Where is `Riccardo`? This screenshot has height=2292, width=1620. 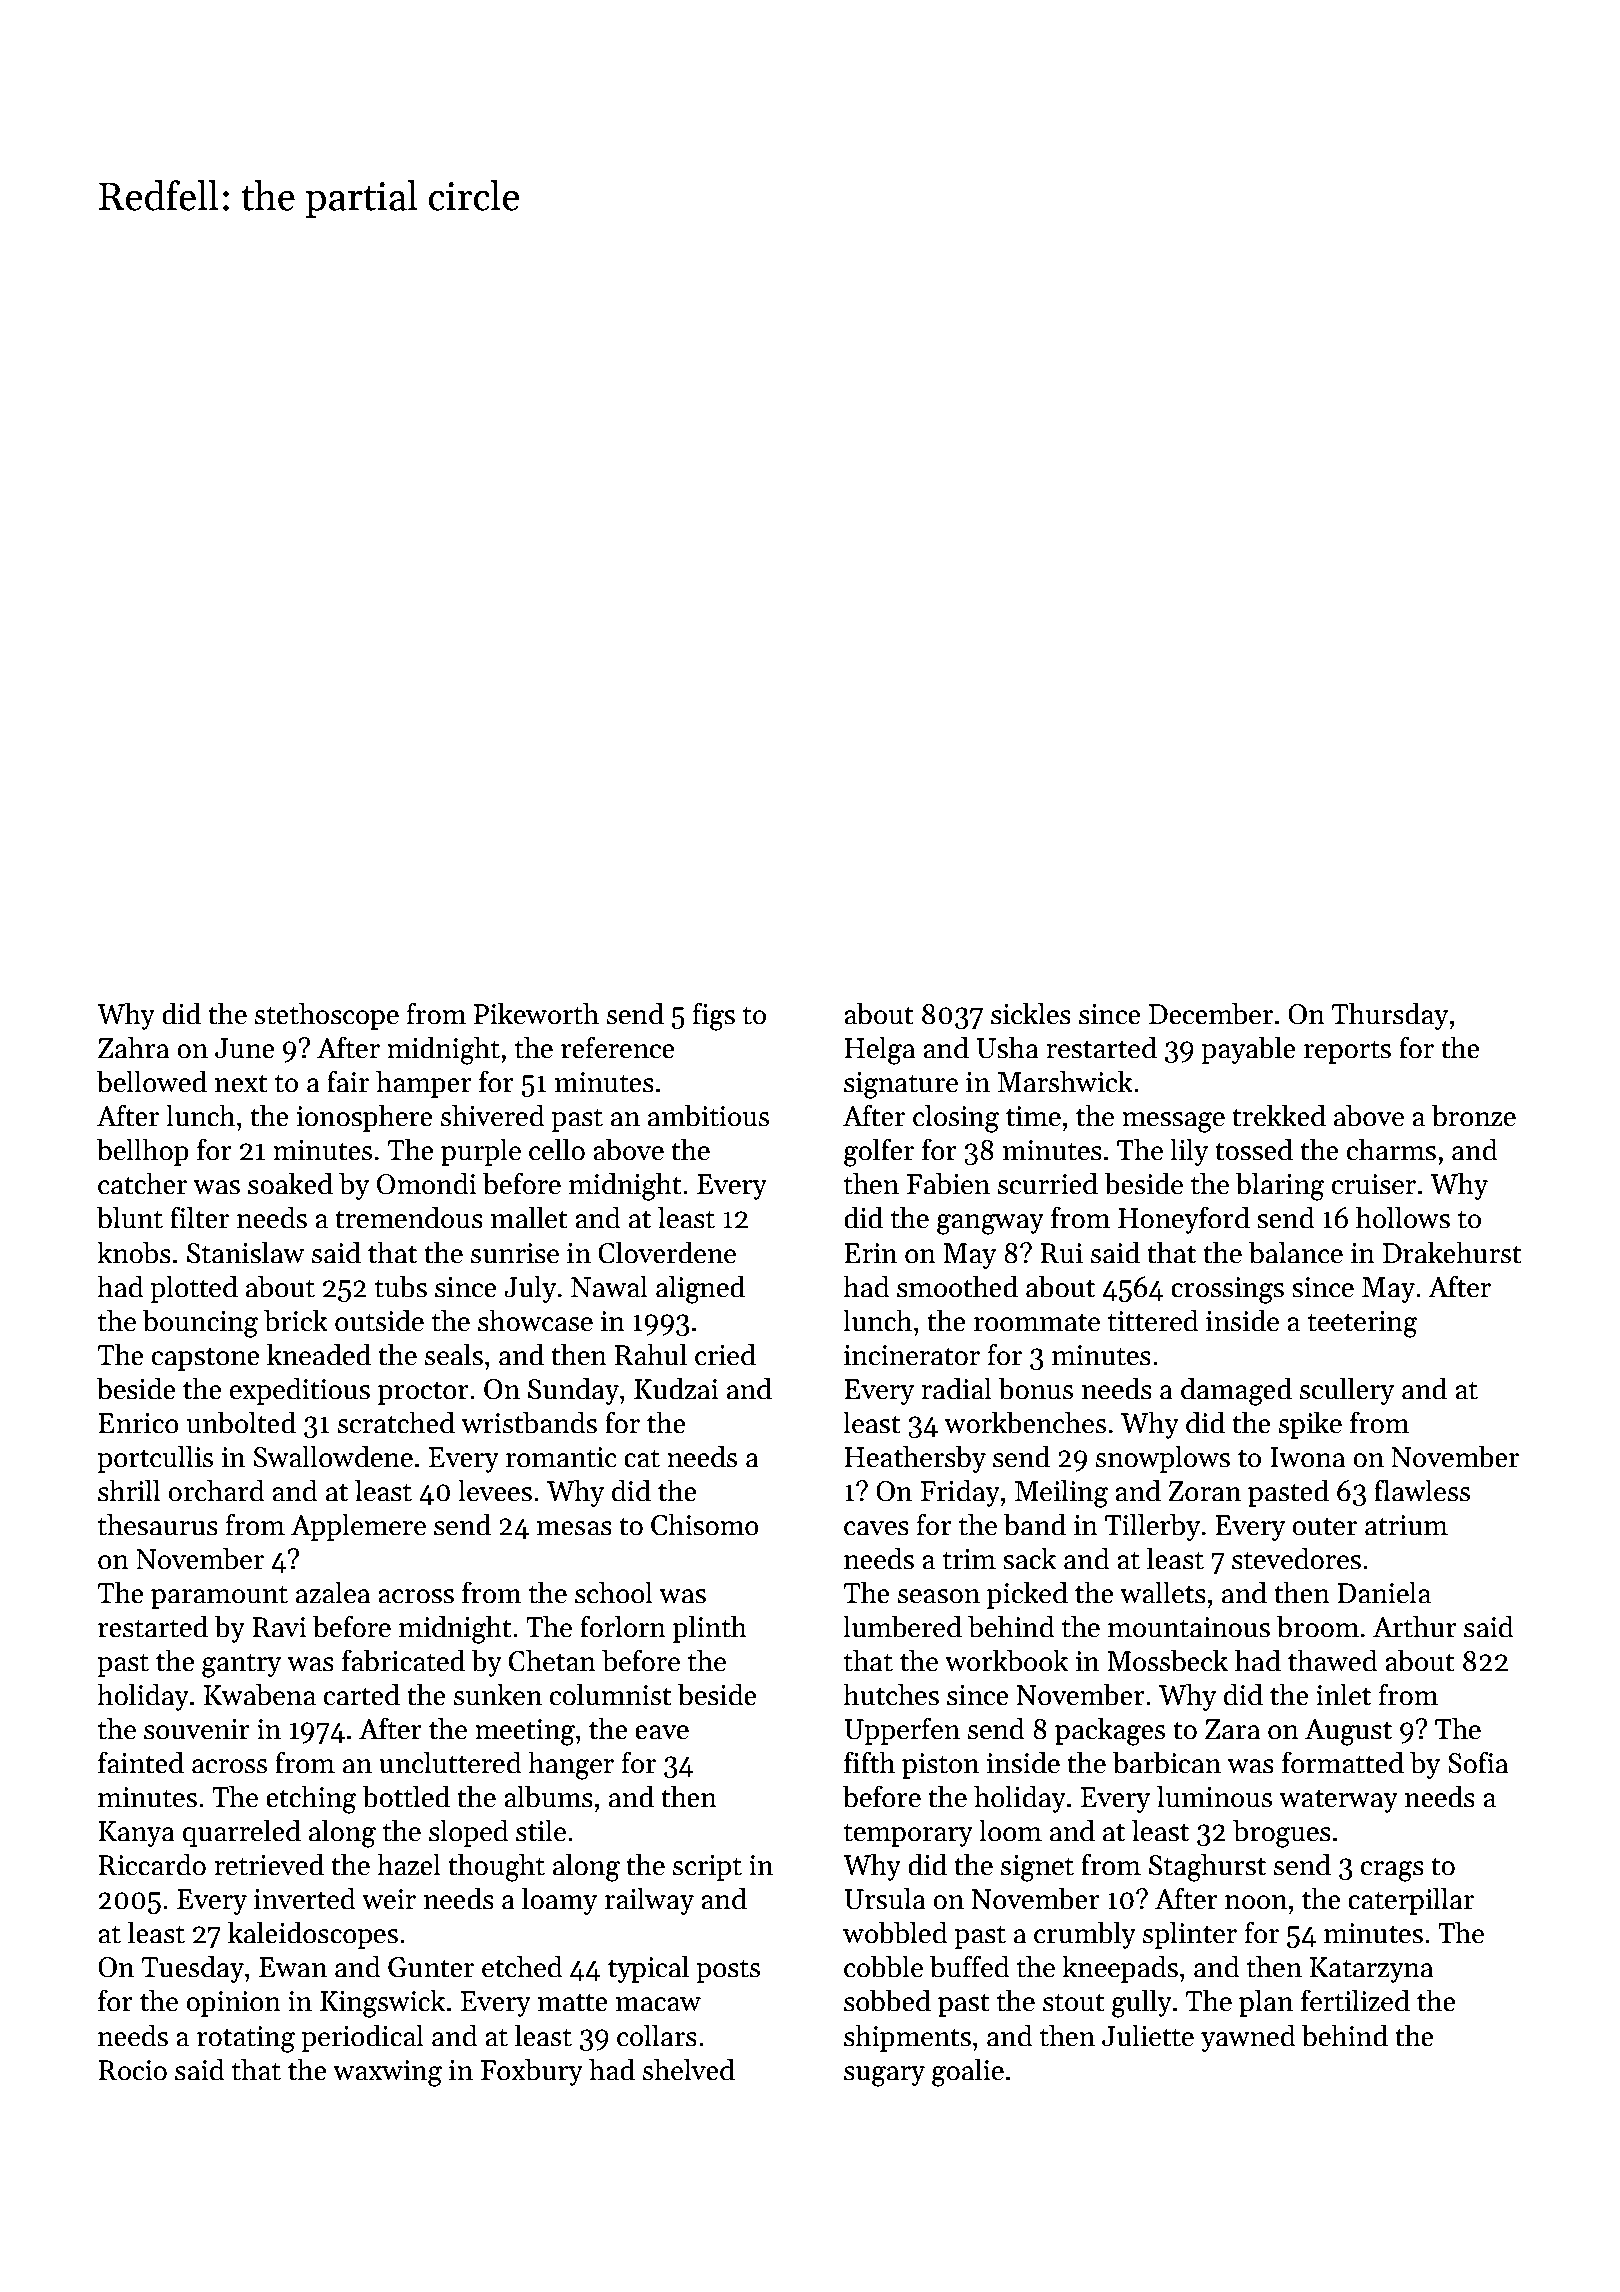 Riccardo is located at coordinates (152, 1864).
